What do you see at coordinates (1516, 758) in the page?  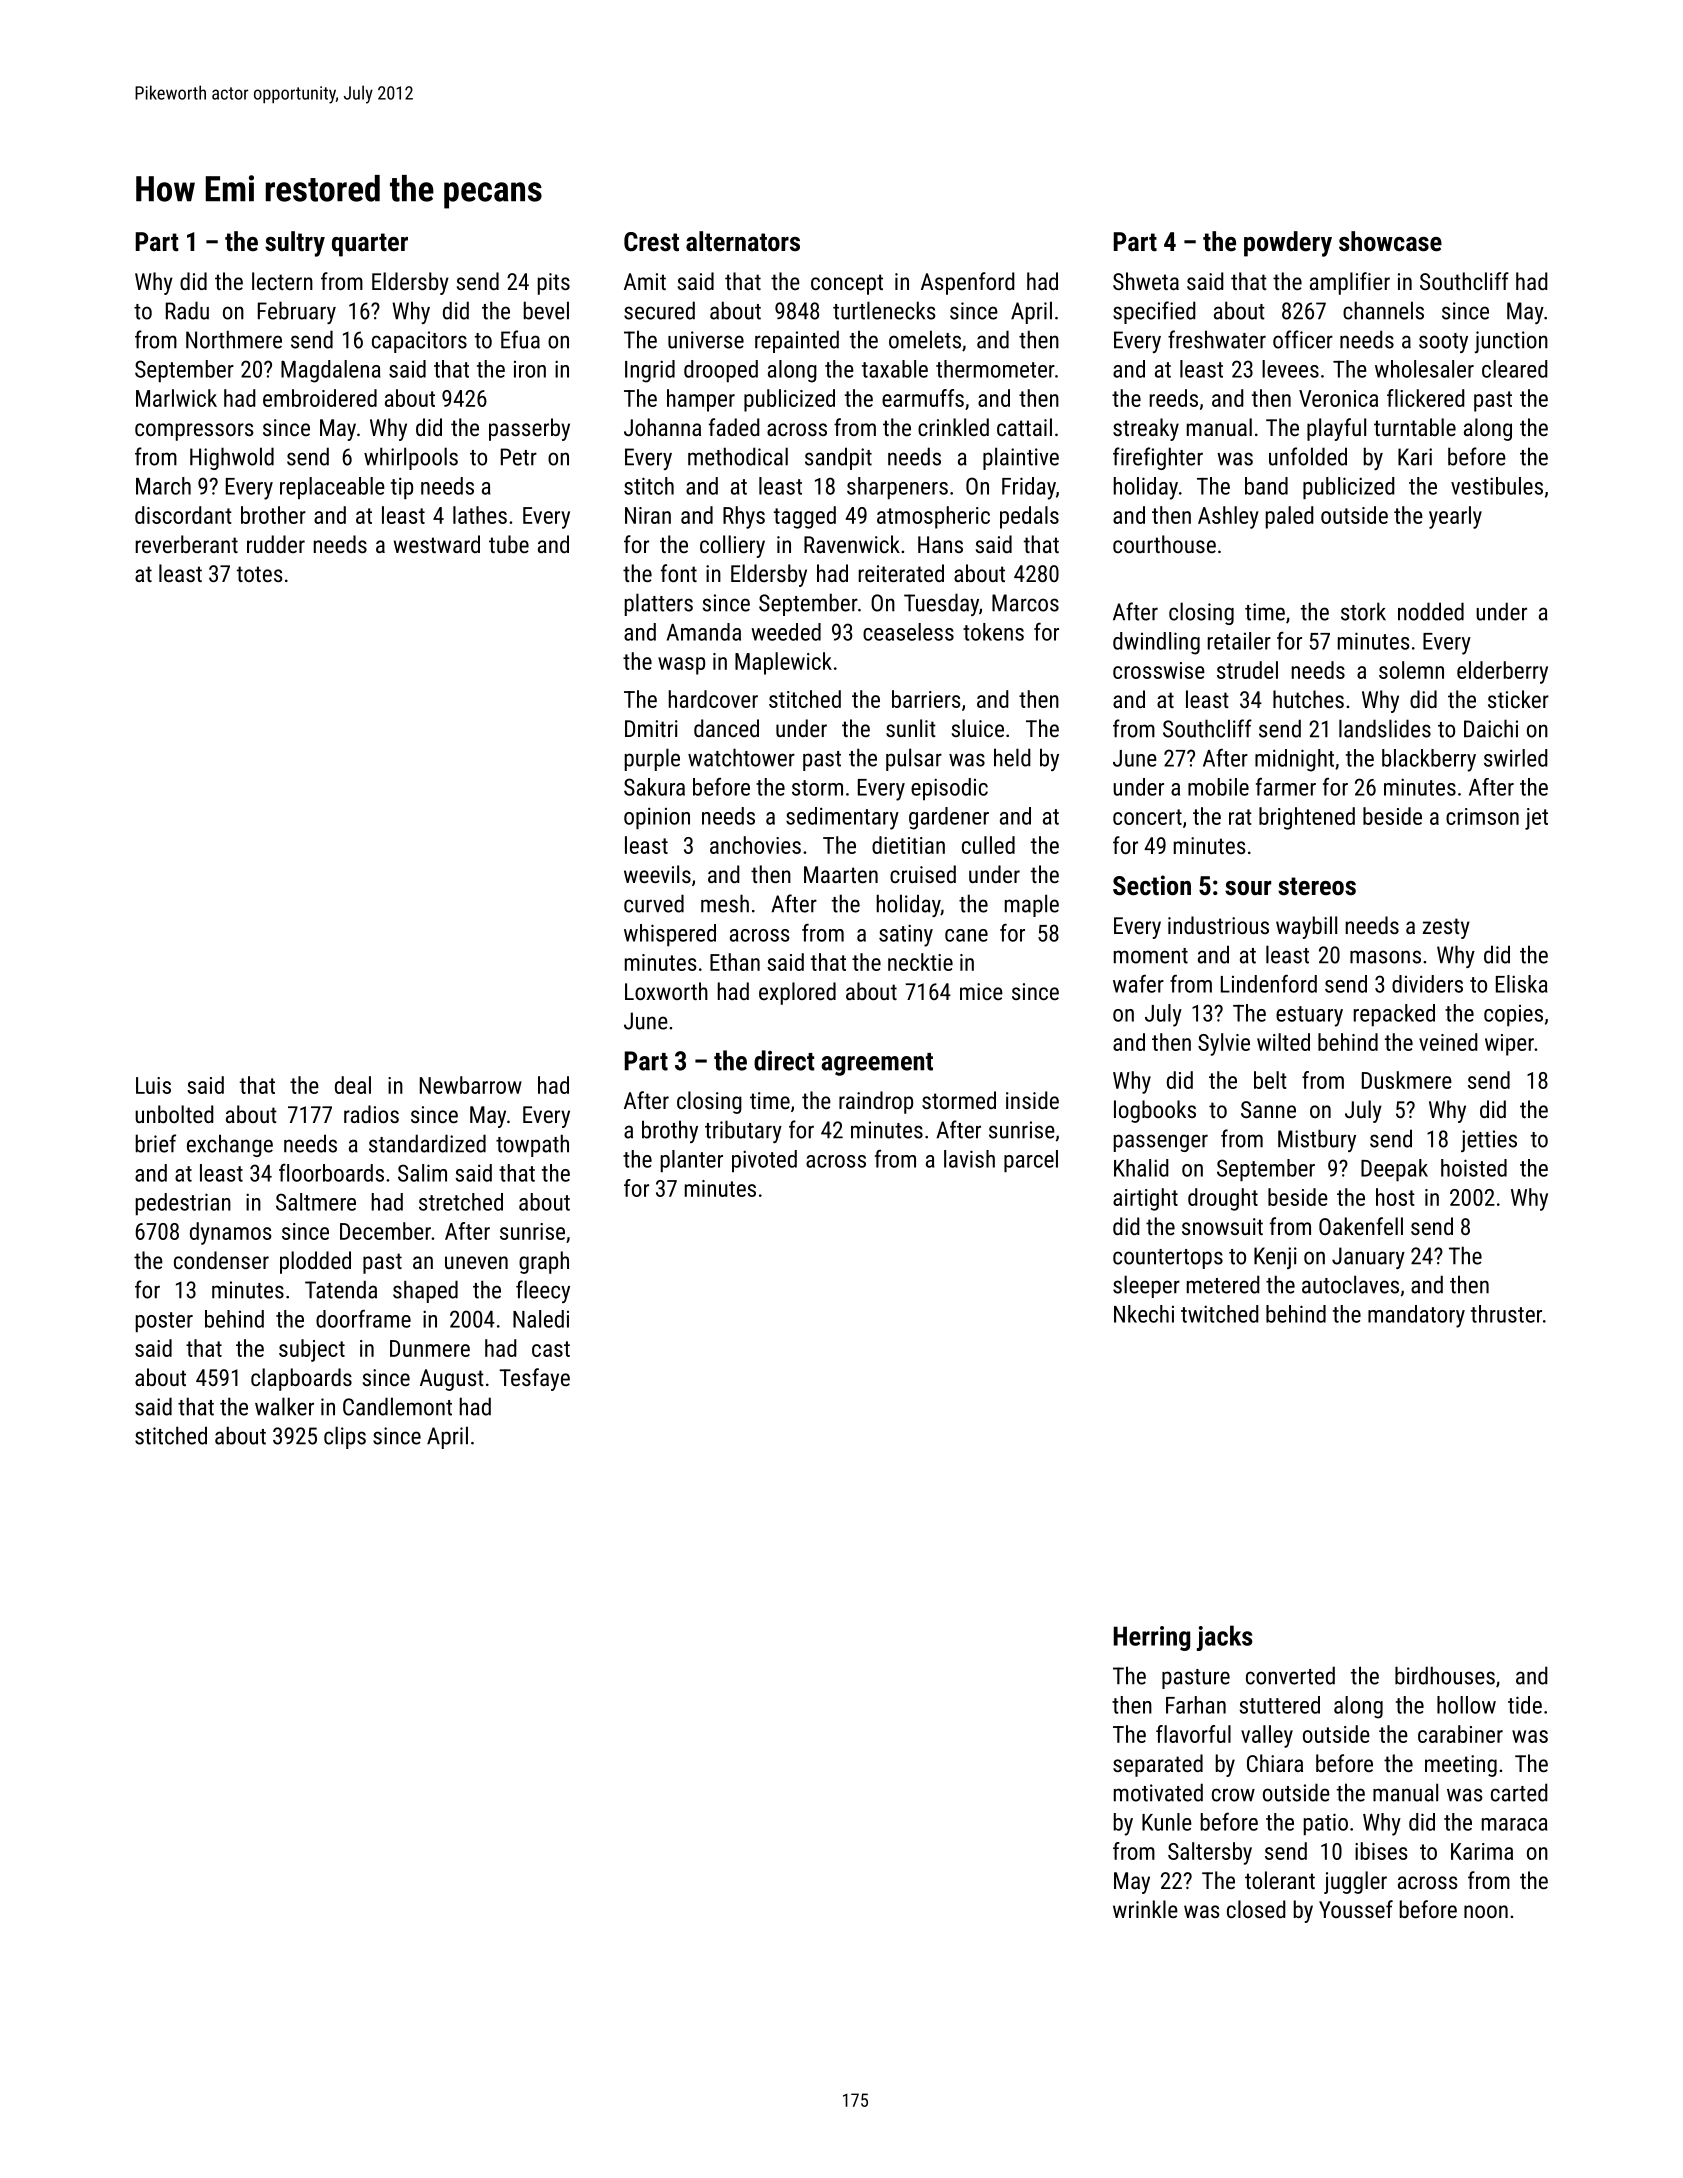 I see `swirled` at bounding box center [1516, 758].
